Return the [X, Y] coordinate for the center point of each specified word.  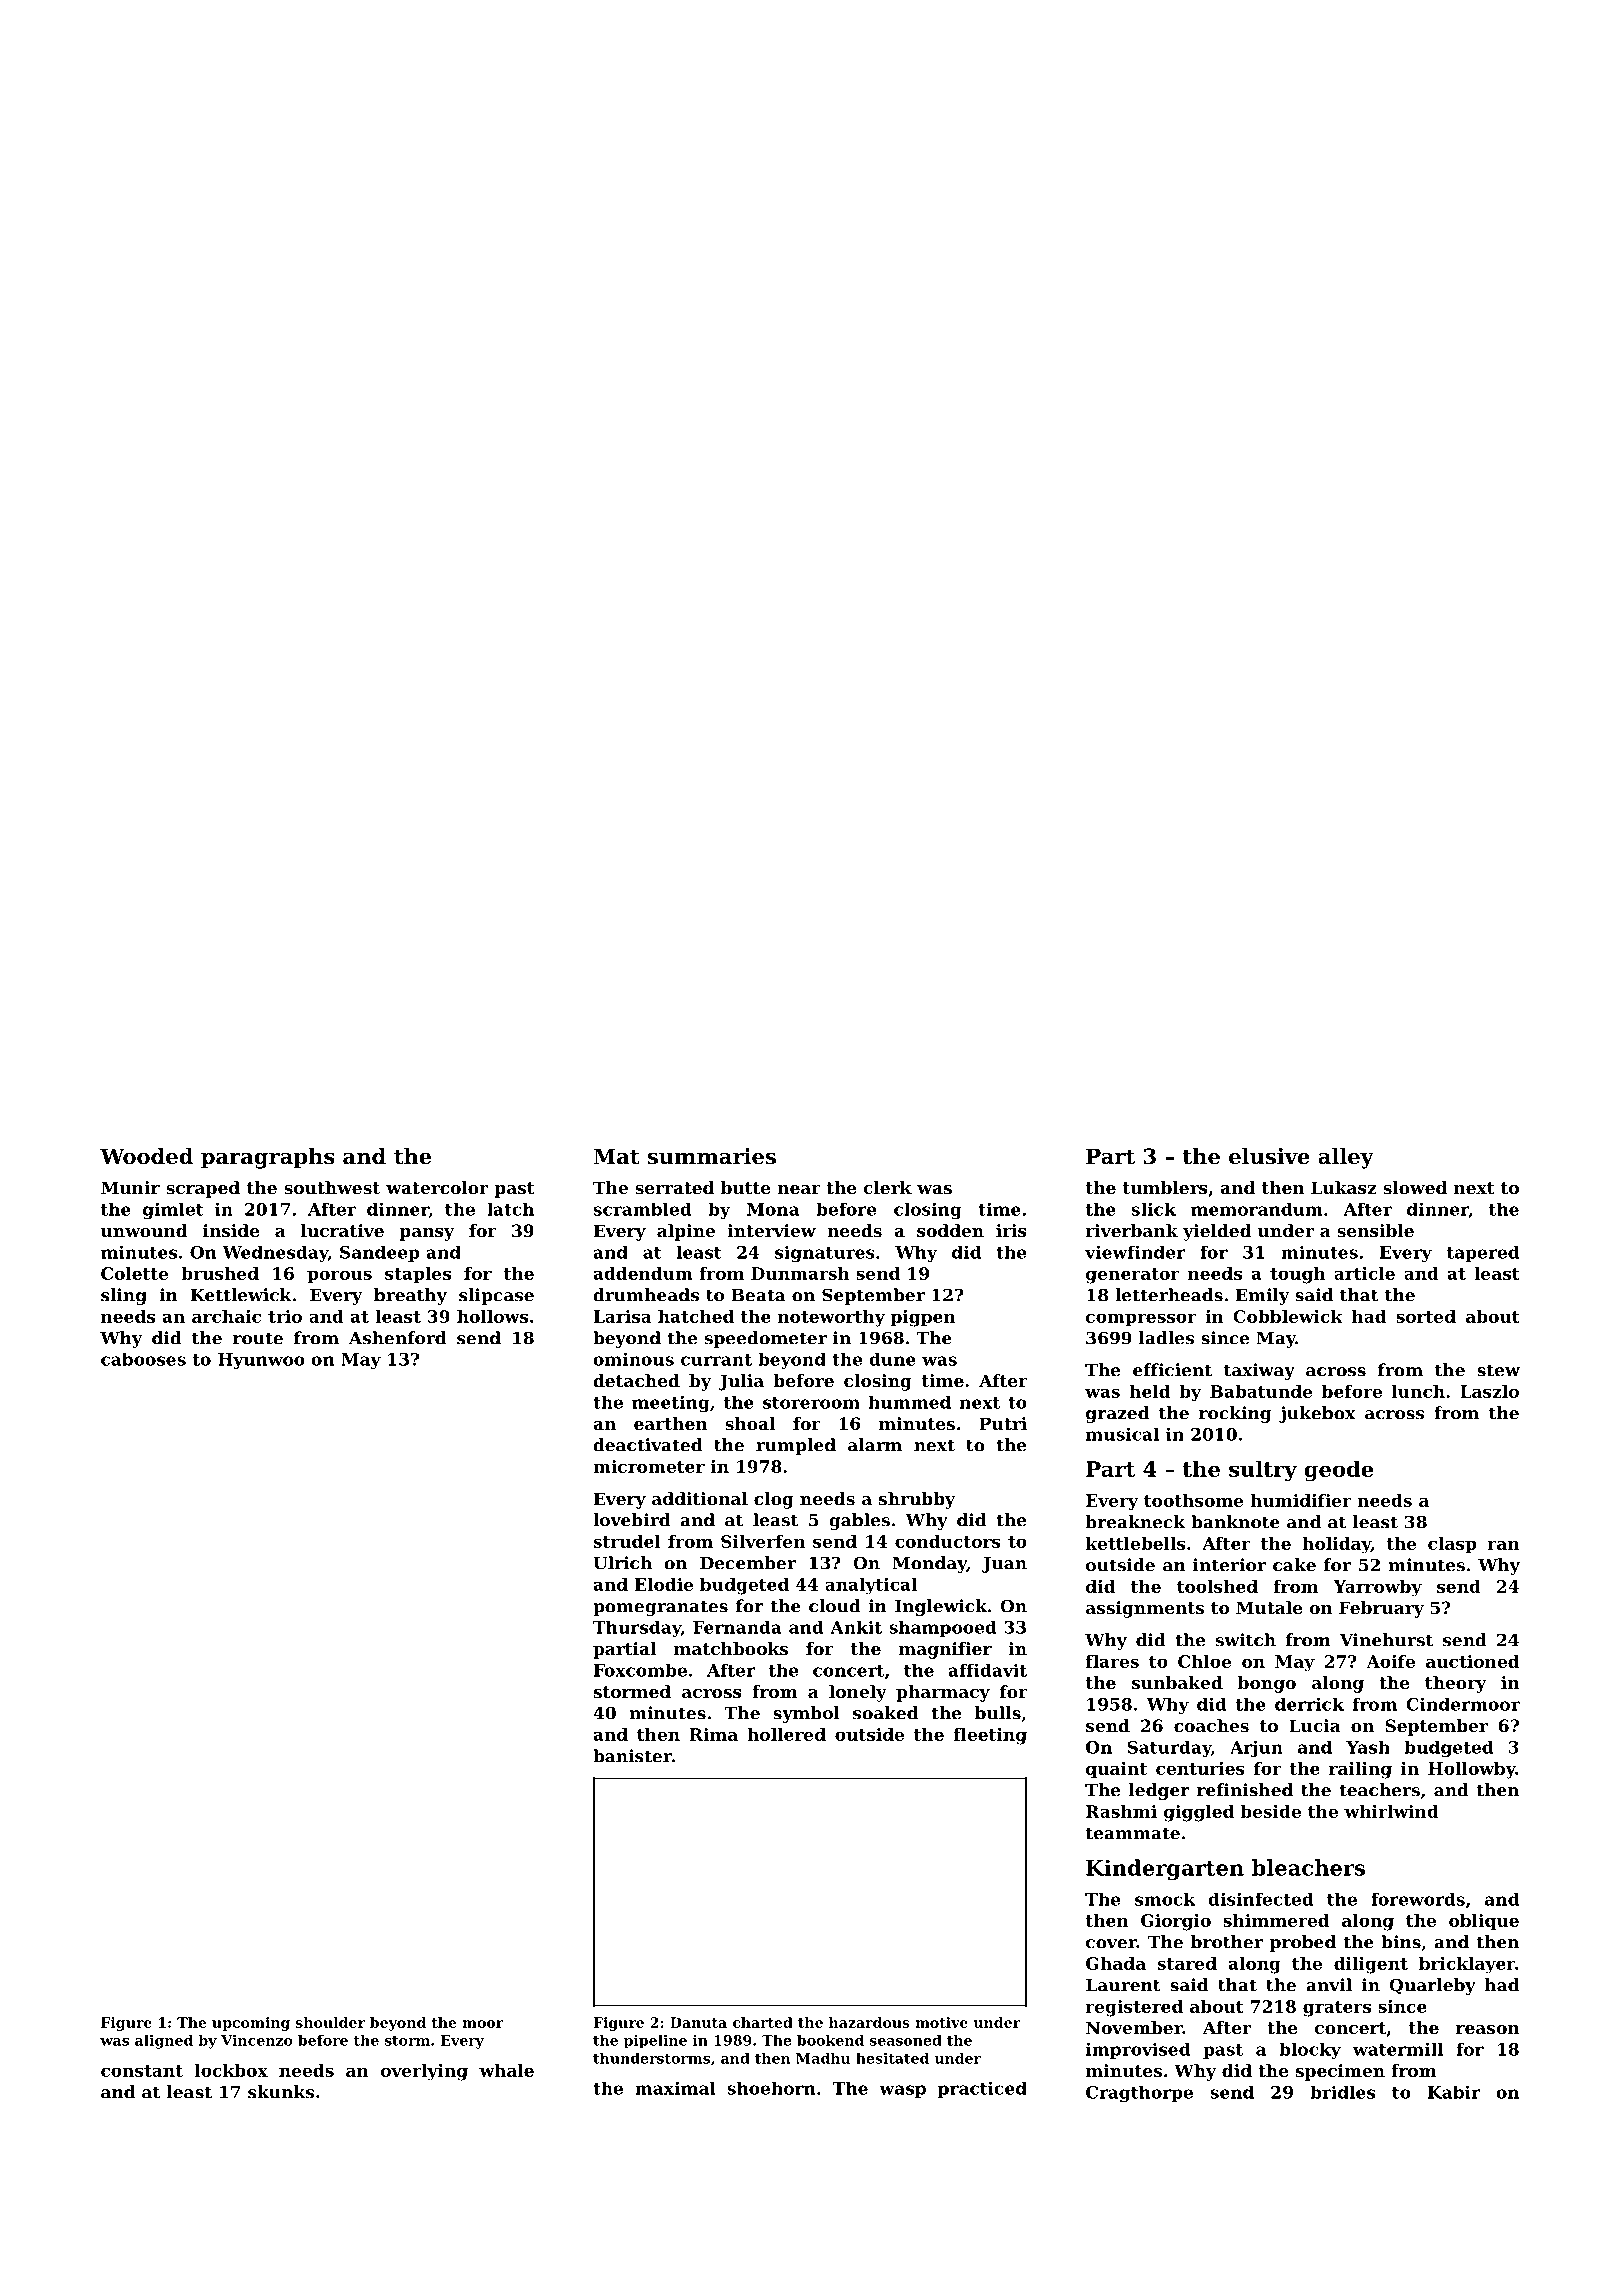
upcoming [251, 2024]
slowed [1415, 1187]
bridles [1342, 2092]
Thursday [637, 1629]
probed [1303, 1943]
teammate [1133, 1833]
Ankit [856, 1627]
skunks [281, 2092]
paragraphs [268, 1158]
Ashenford [397, 1338]
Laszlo [1489, 1391]
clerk [887, 1187]
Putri [1003, 1423]
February [1381, 1609]
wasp [902, 2091]
